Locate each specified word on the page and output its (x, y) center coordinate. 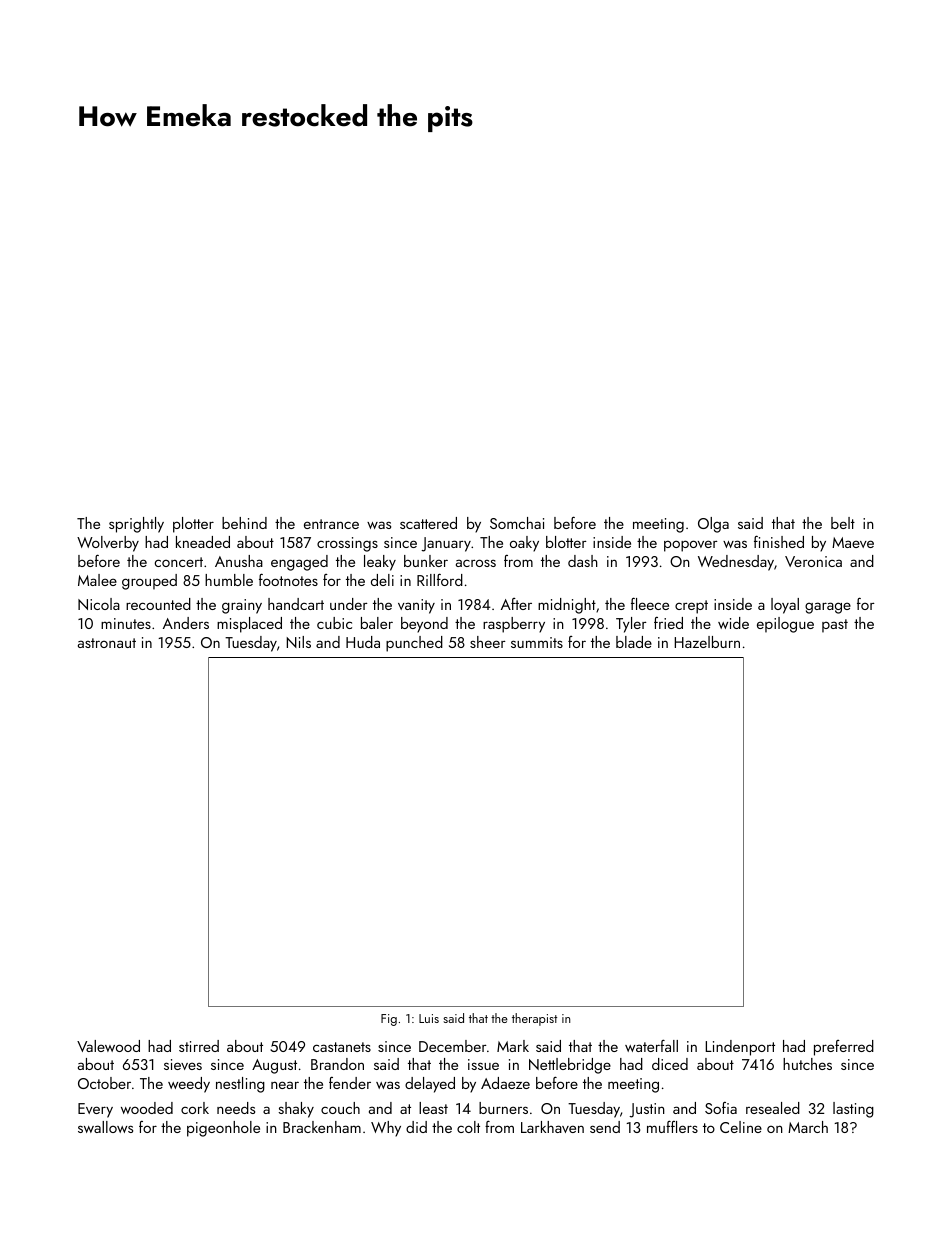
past (835, 626)
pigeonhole (223, 1129)
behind (244, 523)
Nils (298, 642)
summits (537, 642)
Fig (389, 1020)
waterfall (651, 1045)
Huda (363, 642)
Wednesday (736, 563)
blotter (566, 542)
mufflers (672, 1126)
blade (634, 642)
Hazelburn (707, 642)
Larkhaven (552, 1127)
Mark (513, 1046)
